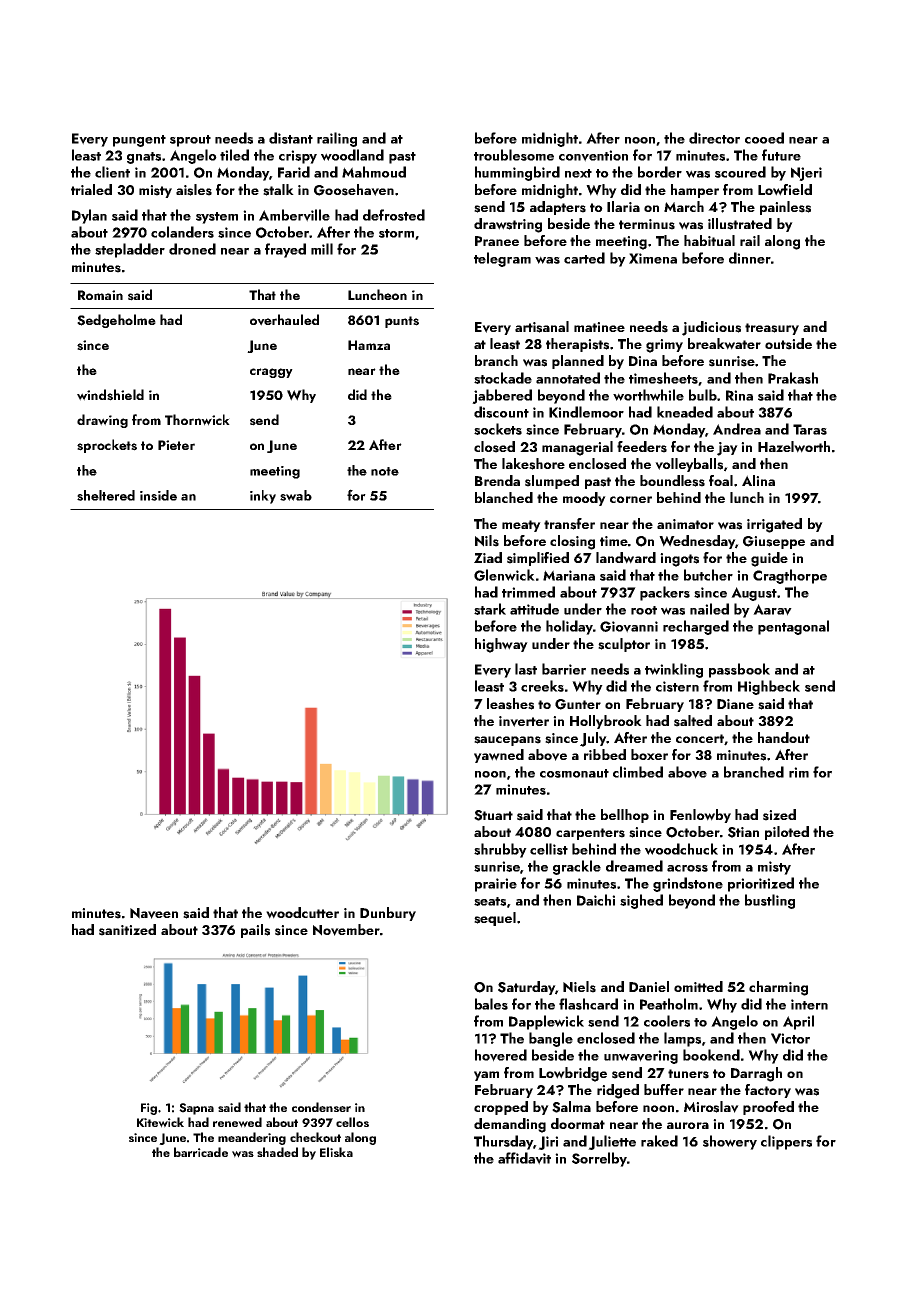  What do you see at coordinates (388, 914) in the document?
I see `Dunbury` at bounding box center [388, 914].
